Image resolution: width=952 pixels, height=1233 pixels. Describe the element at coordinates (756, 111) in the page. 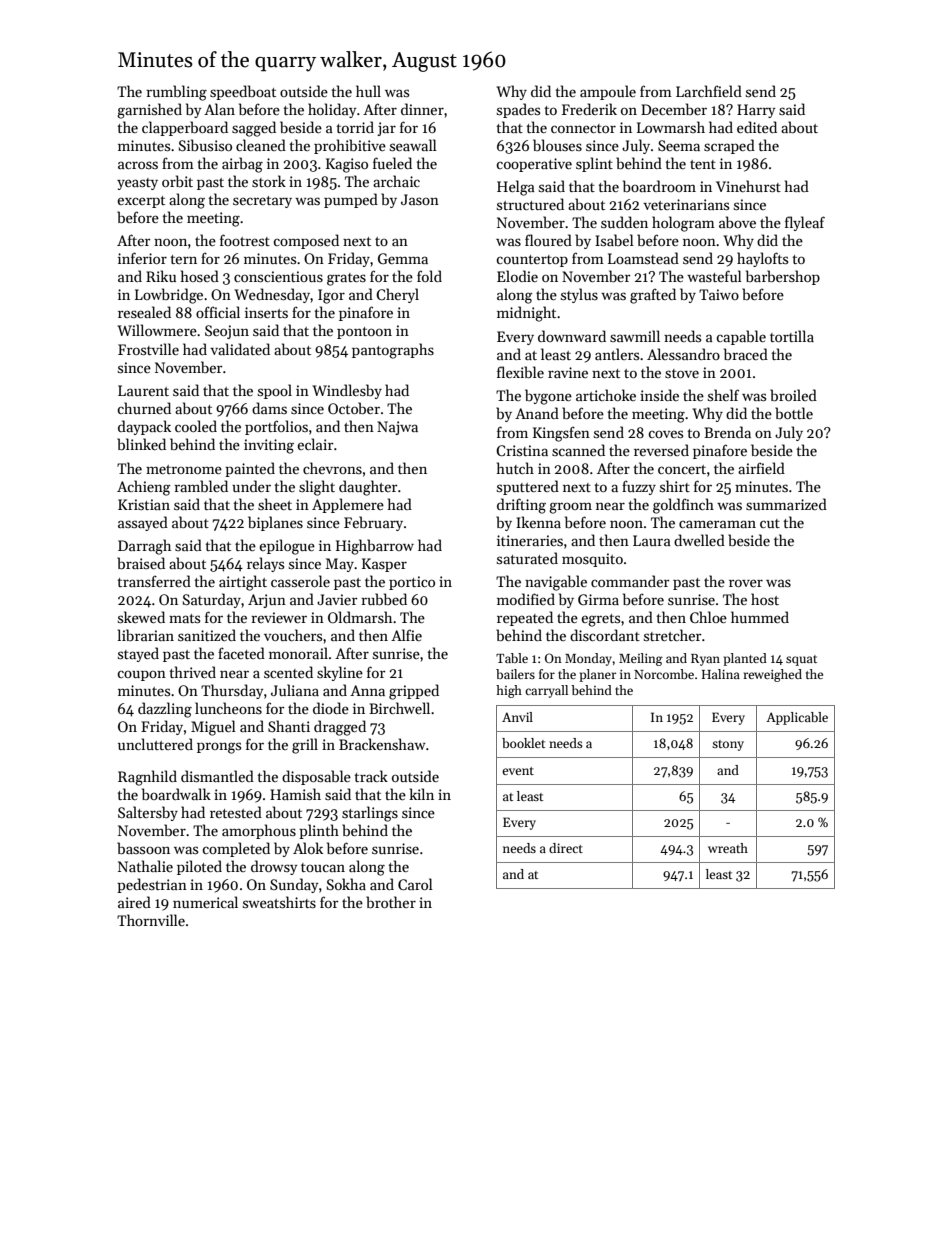

I see `Harry` at that location.
